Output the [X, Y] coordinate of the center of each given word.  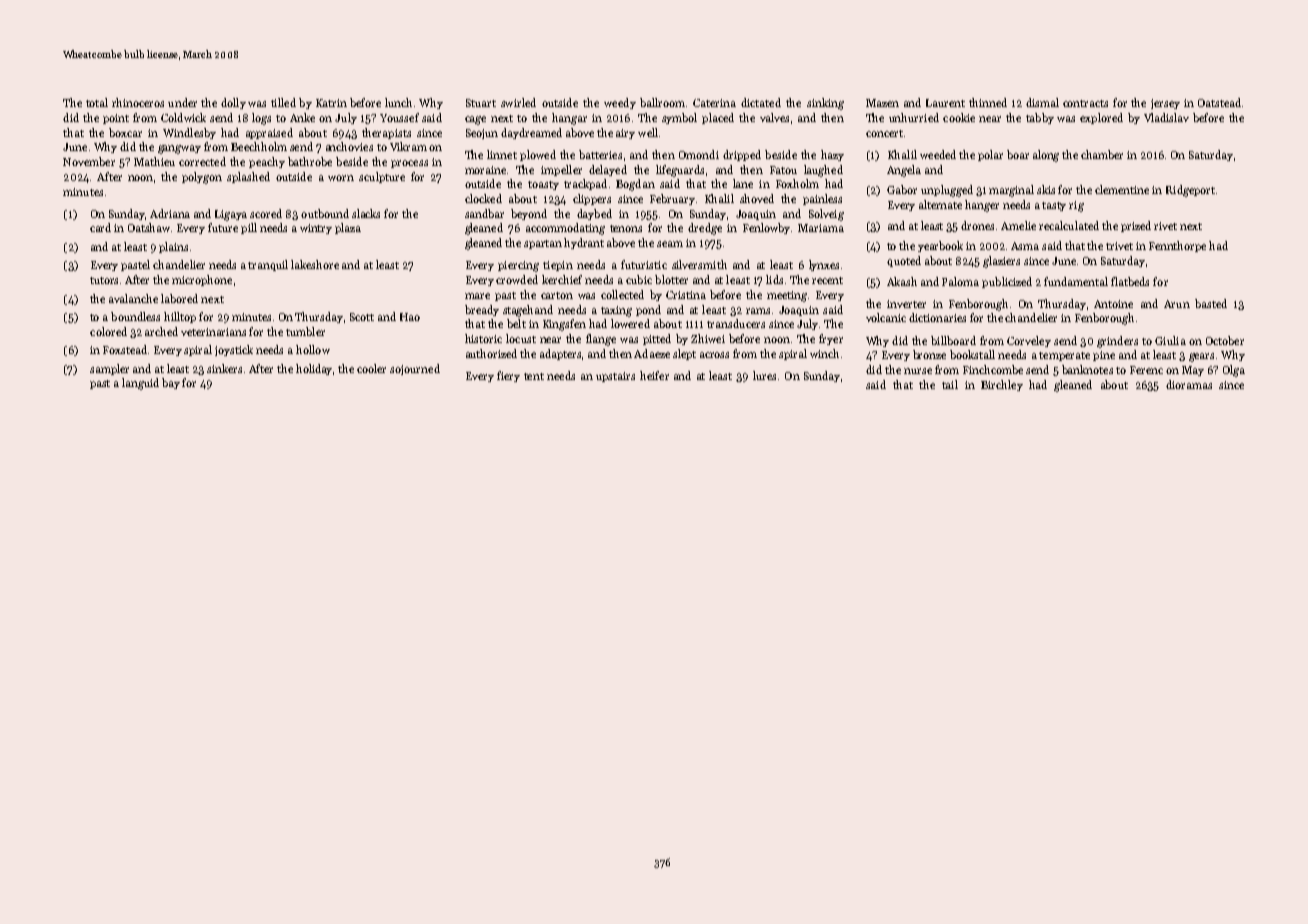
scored [266, 213]
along [1046, 156]
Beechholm [259, 146]
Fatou [783, 170]
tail [950, 384]
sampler [109, 369]
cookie [959, 117]
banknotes [1087, 369]
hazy [832, 155]
